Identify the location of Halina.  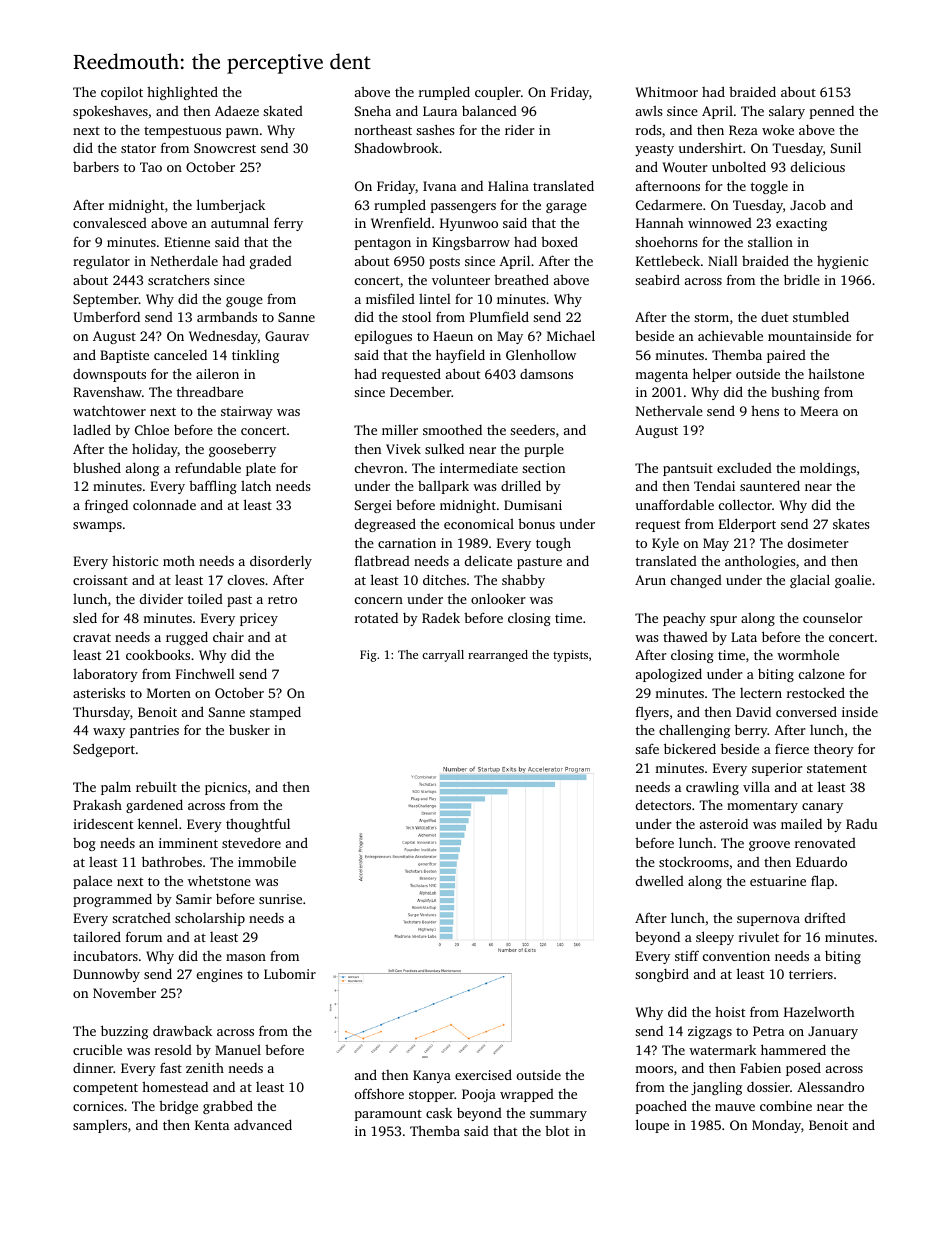
(508, 185).
